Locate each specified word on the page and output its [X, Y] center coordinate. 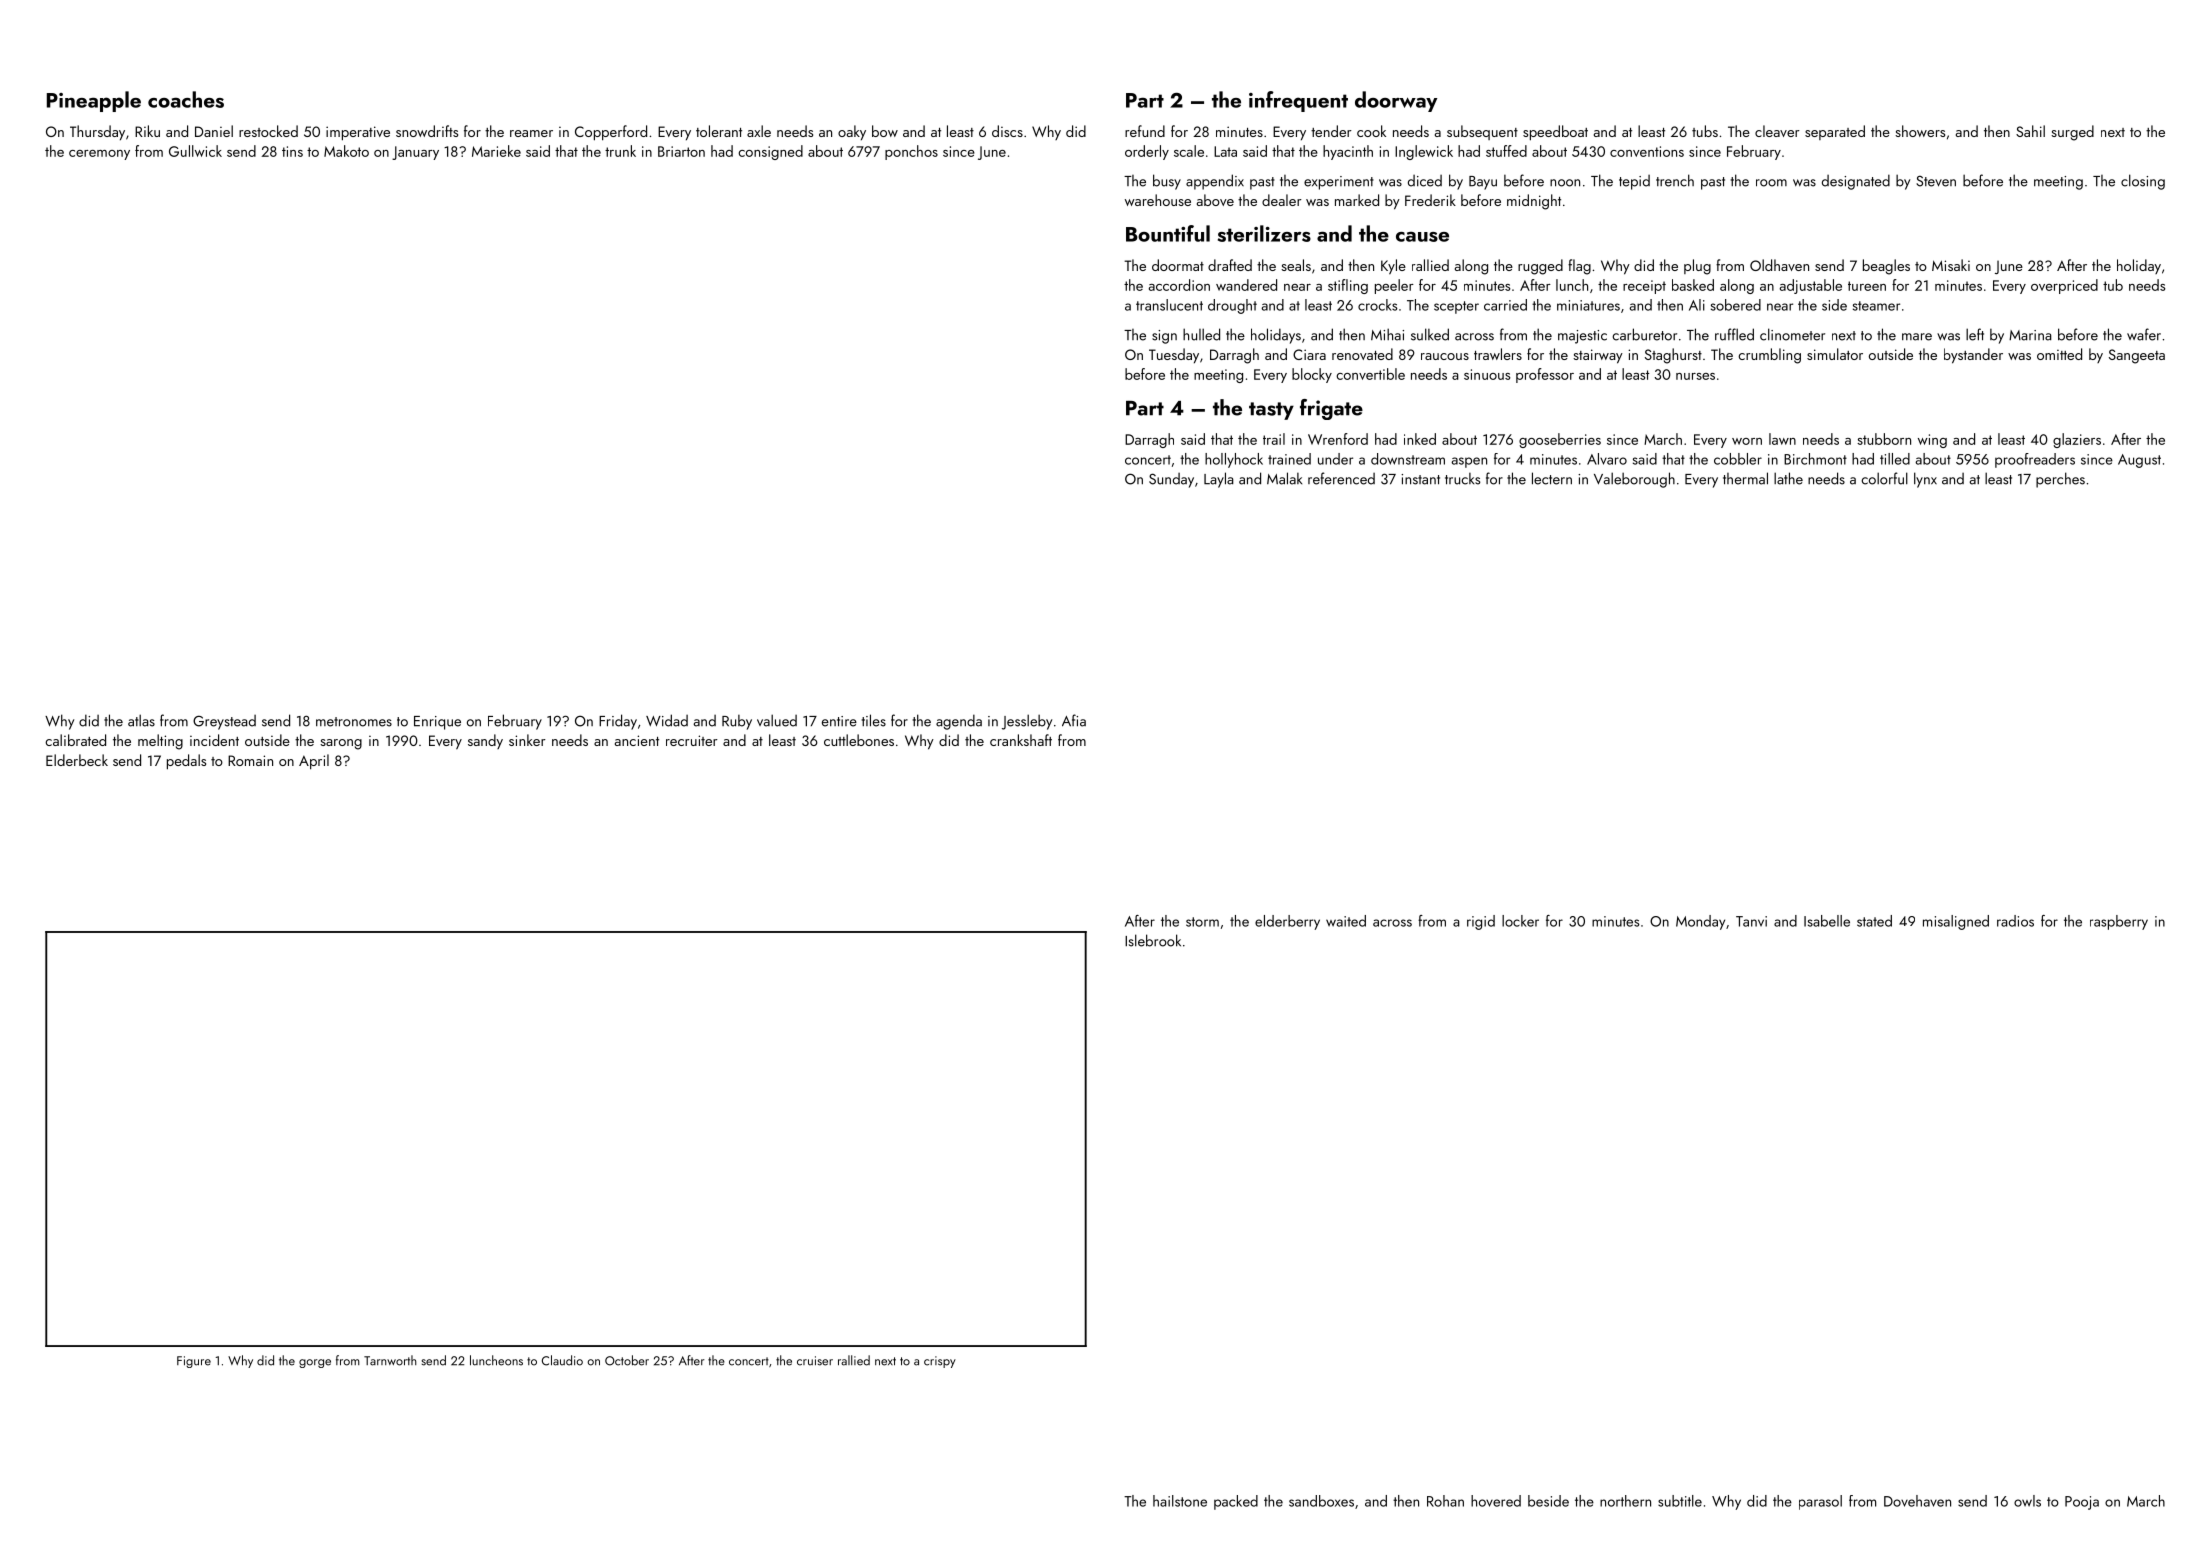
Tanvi [1751, 921]
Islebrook [1153, 940]
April [314, 762]
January [415, 153]
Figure [194, 1362]
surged [2072, 133]
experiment [1339, 183]
